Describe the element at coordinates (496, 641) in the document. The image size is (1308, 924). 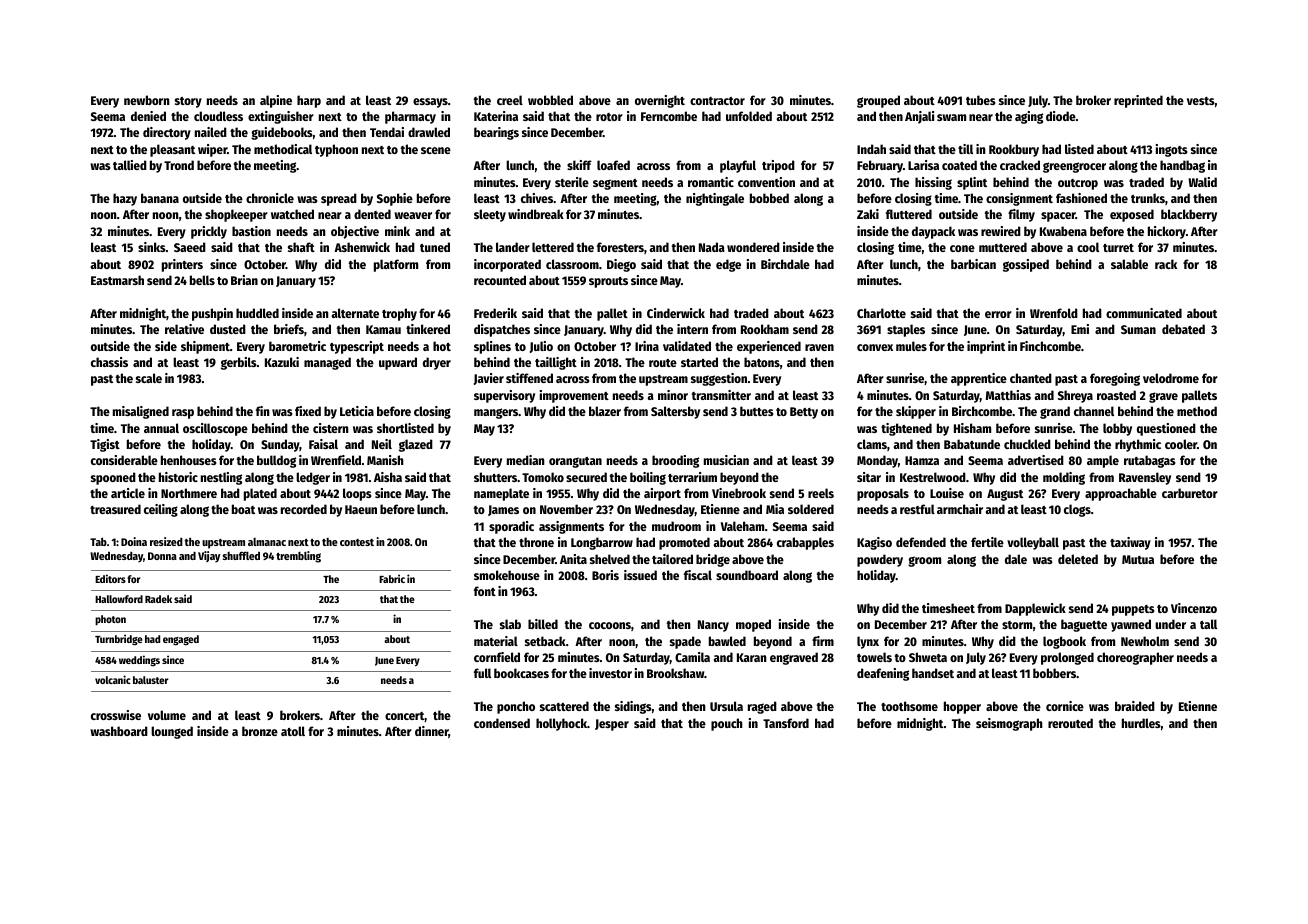
I see `material` at that location.
